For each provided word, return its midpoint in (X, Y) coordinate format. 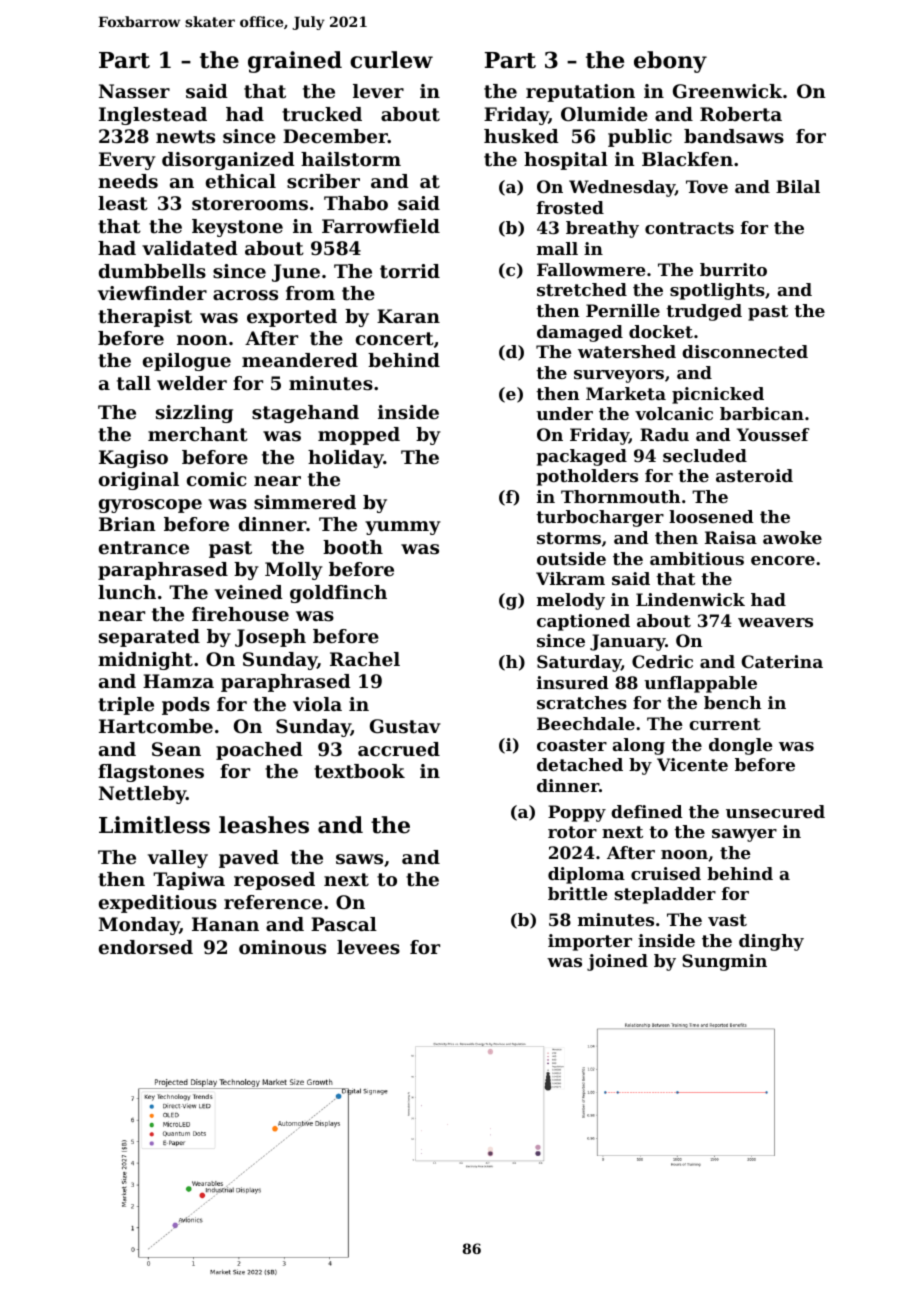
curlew (391, 60)
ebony (670, 62)
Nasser (134, 91)
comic (217, 479)
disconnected (745, 351)
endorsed (146, 947)
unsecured (775, 811)
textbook (359, 771)
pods (186, 706)
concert (395, 339)
